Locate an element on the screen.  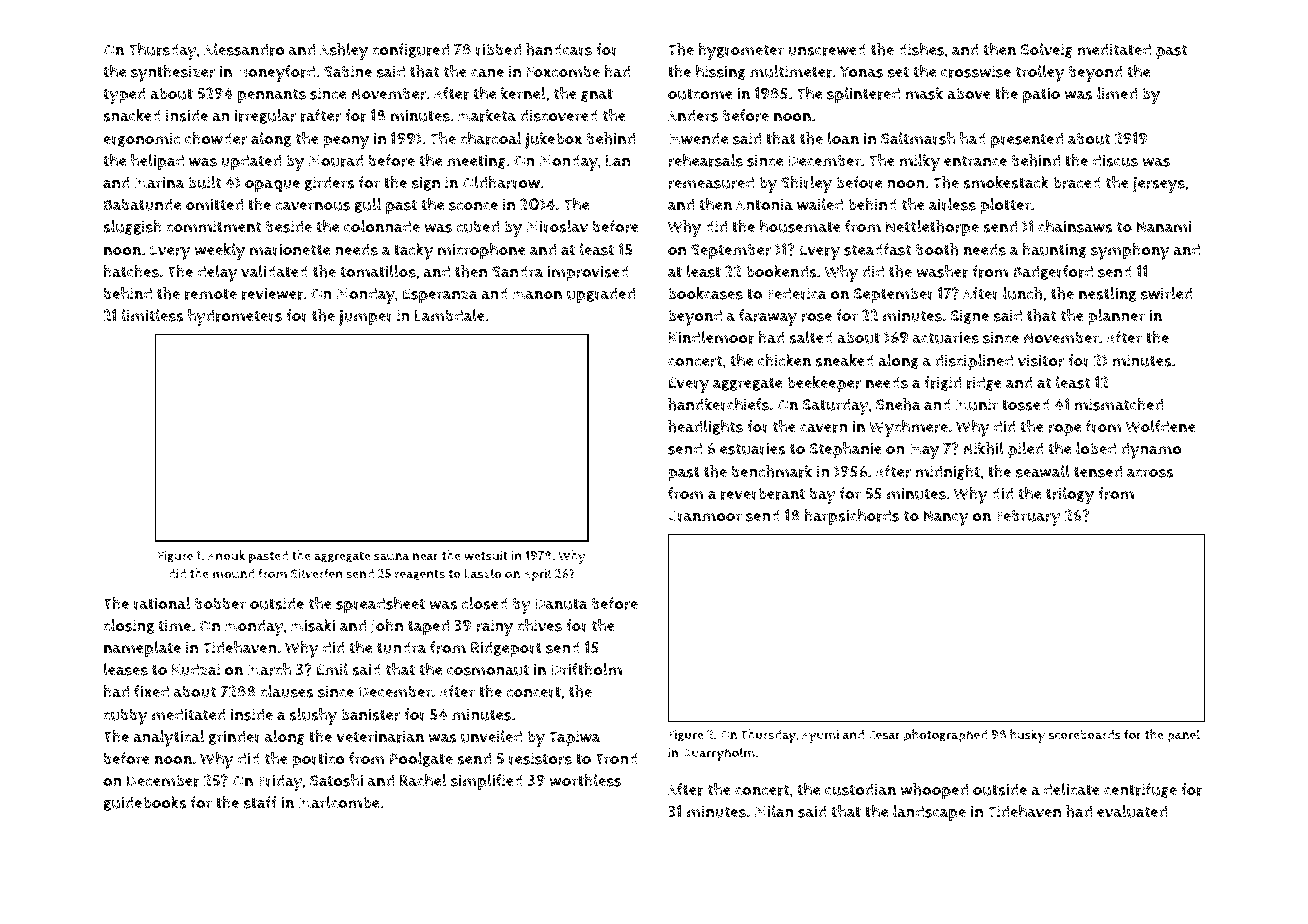
Miroslav is located at coordinates (557, 226).
